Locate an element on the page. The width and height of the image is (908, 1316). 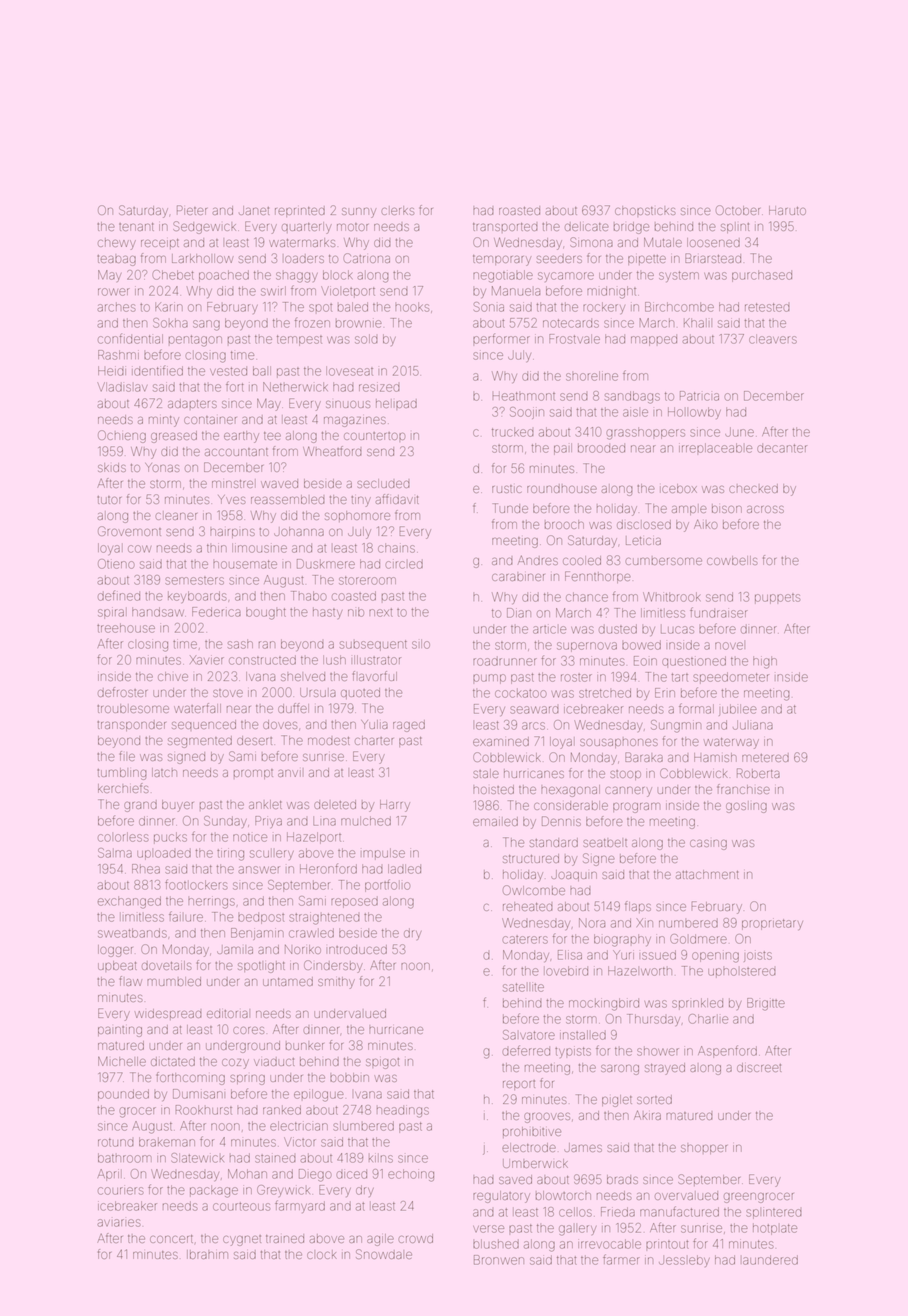
Mohan is located at coordinates (247, 1174).
